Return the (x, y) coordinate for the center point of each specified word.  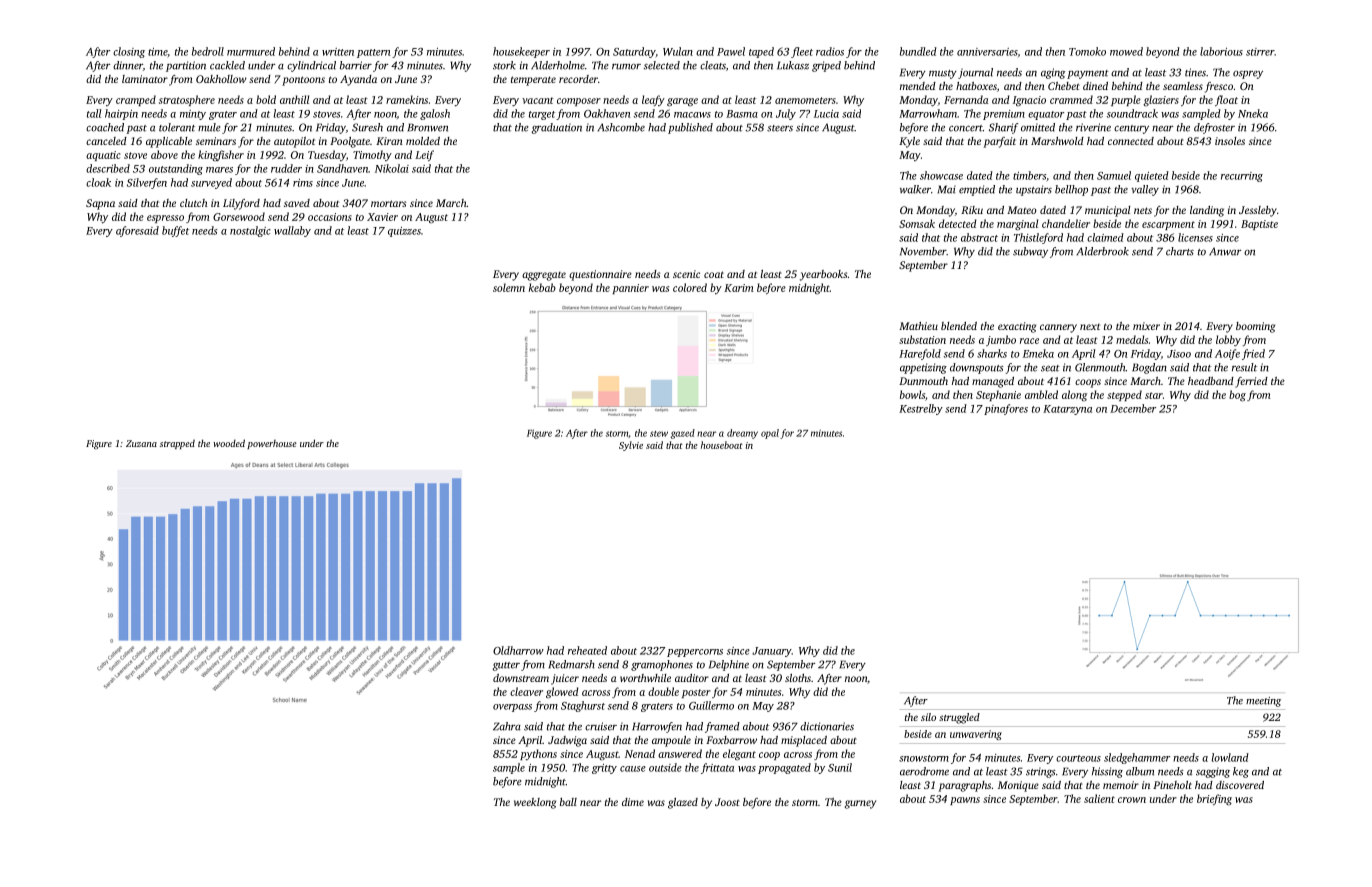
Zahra (507, 726)
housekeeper (521, 52)
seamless (1183, 86)
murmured (251, 51)
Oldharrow (518, 650)
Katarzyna (1067, 410)
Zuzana (141, 443)
